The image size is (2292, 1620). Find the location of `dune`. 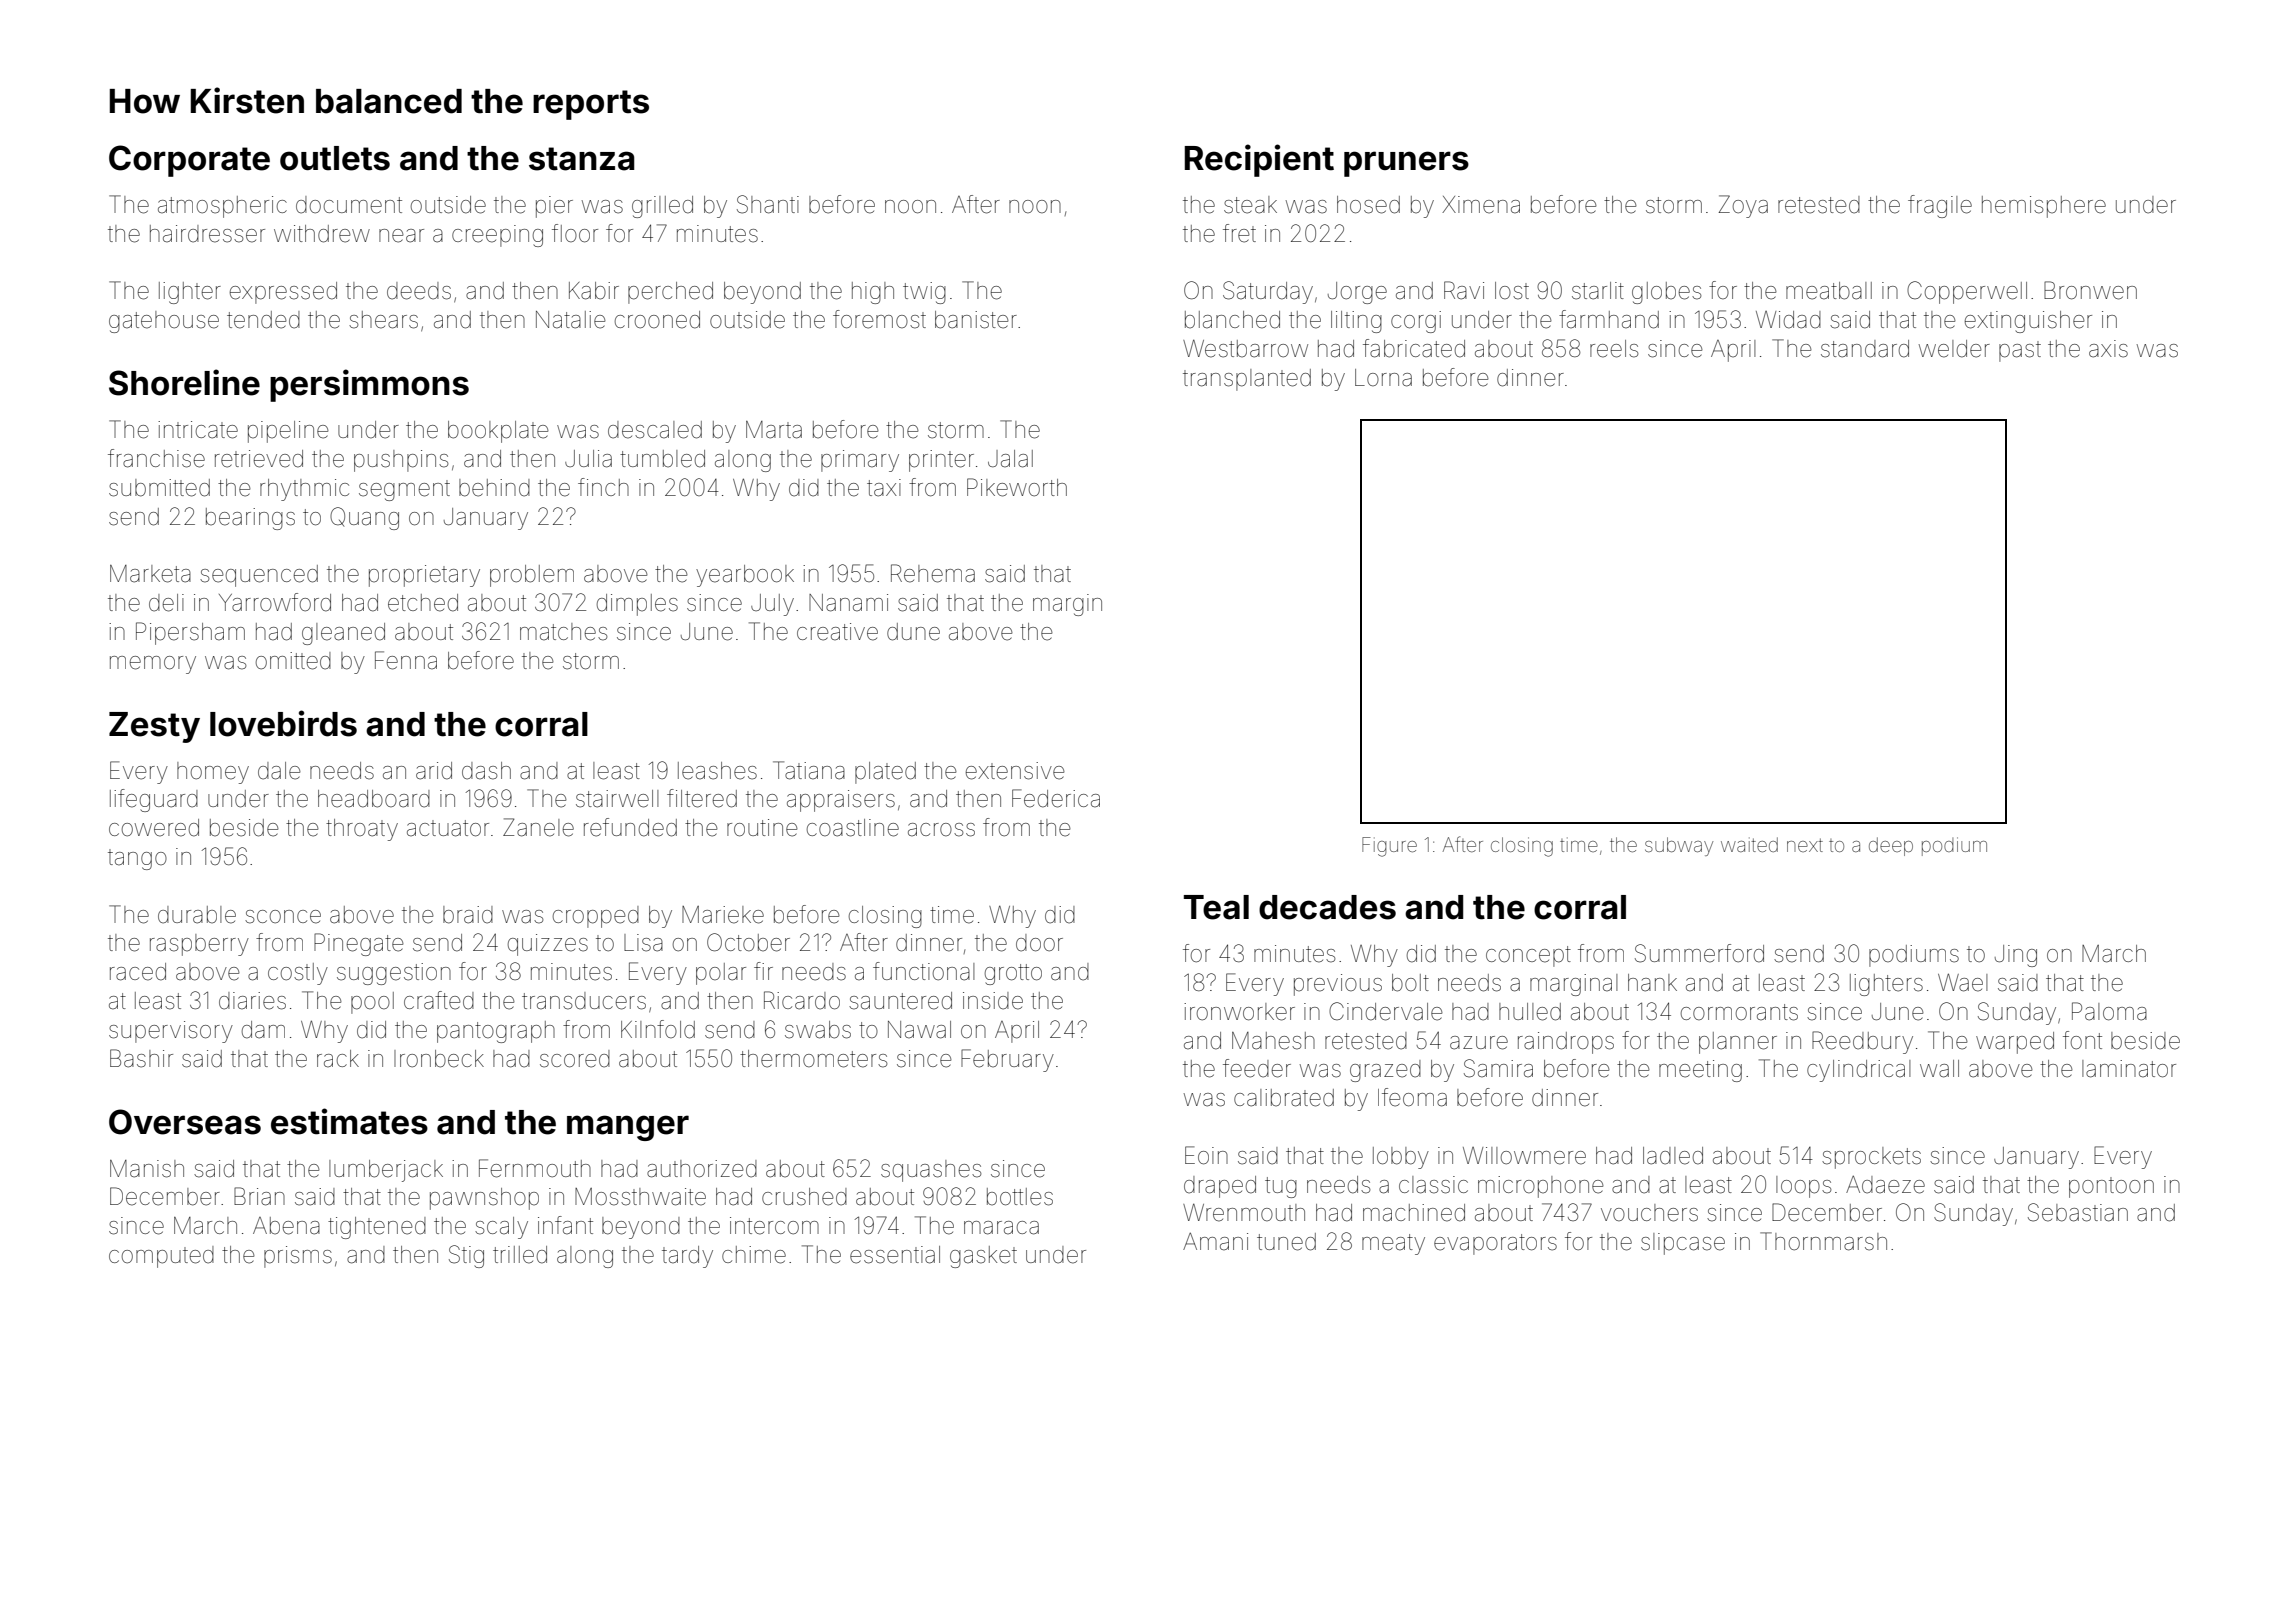

dune is located at coordinates (913, 632).
